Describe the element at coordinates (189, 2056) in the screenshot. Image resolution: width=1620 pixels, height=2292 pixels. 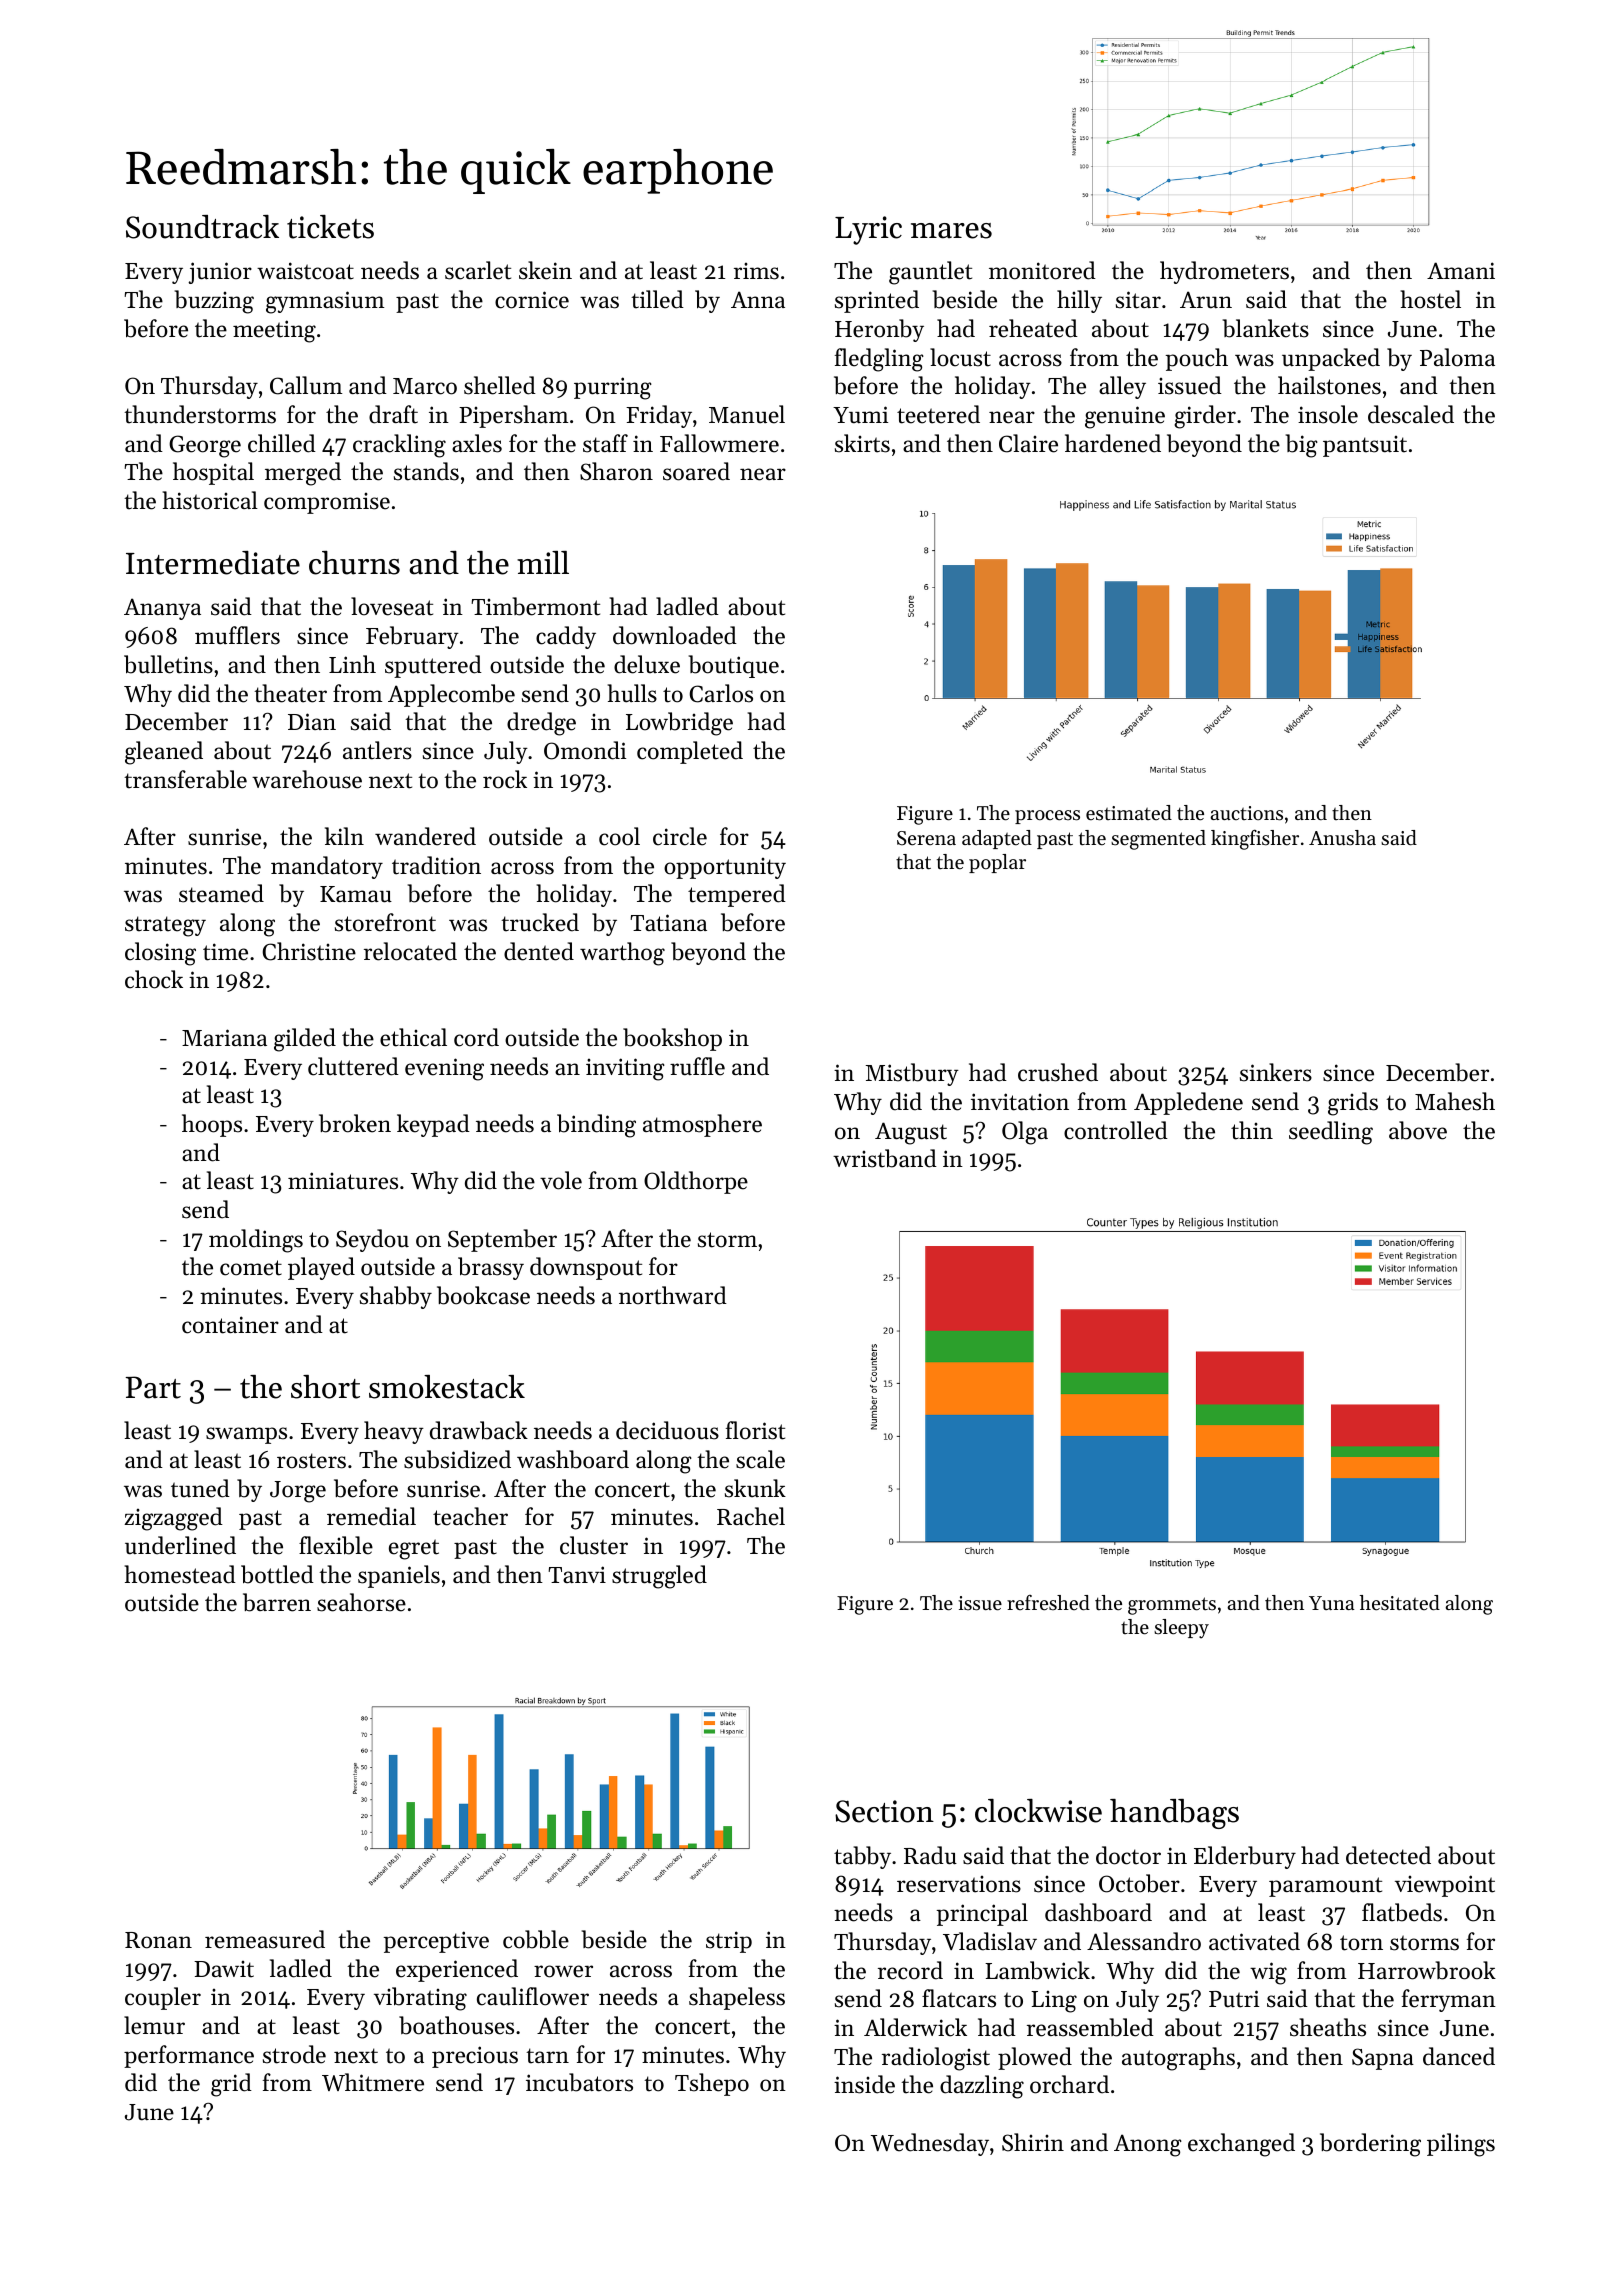
I see `performance` at that location.
